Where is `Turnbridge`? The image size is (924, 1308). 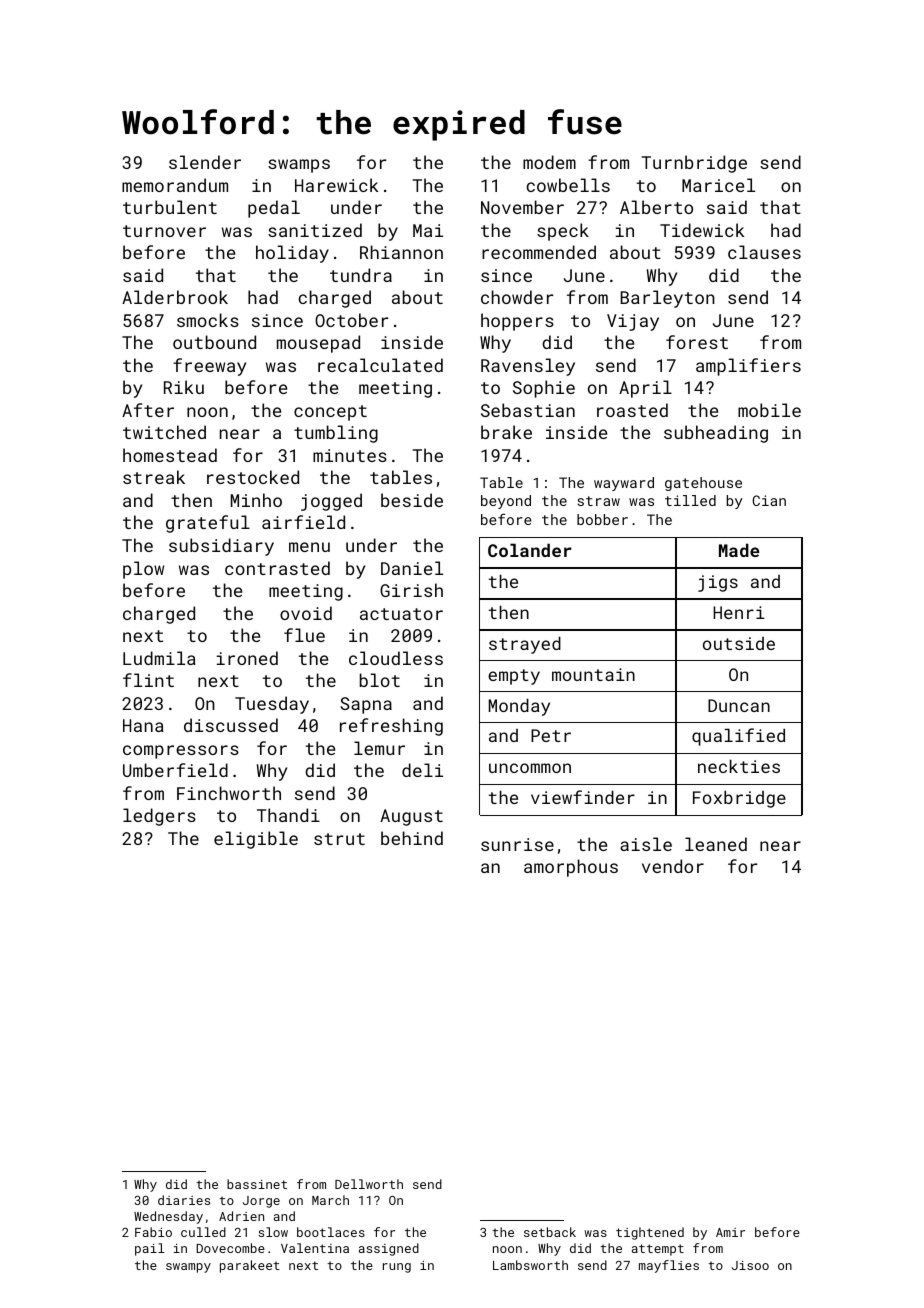 Turnbridge is located at coordinates (694, 164).
